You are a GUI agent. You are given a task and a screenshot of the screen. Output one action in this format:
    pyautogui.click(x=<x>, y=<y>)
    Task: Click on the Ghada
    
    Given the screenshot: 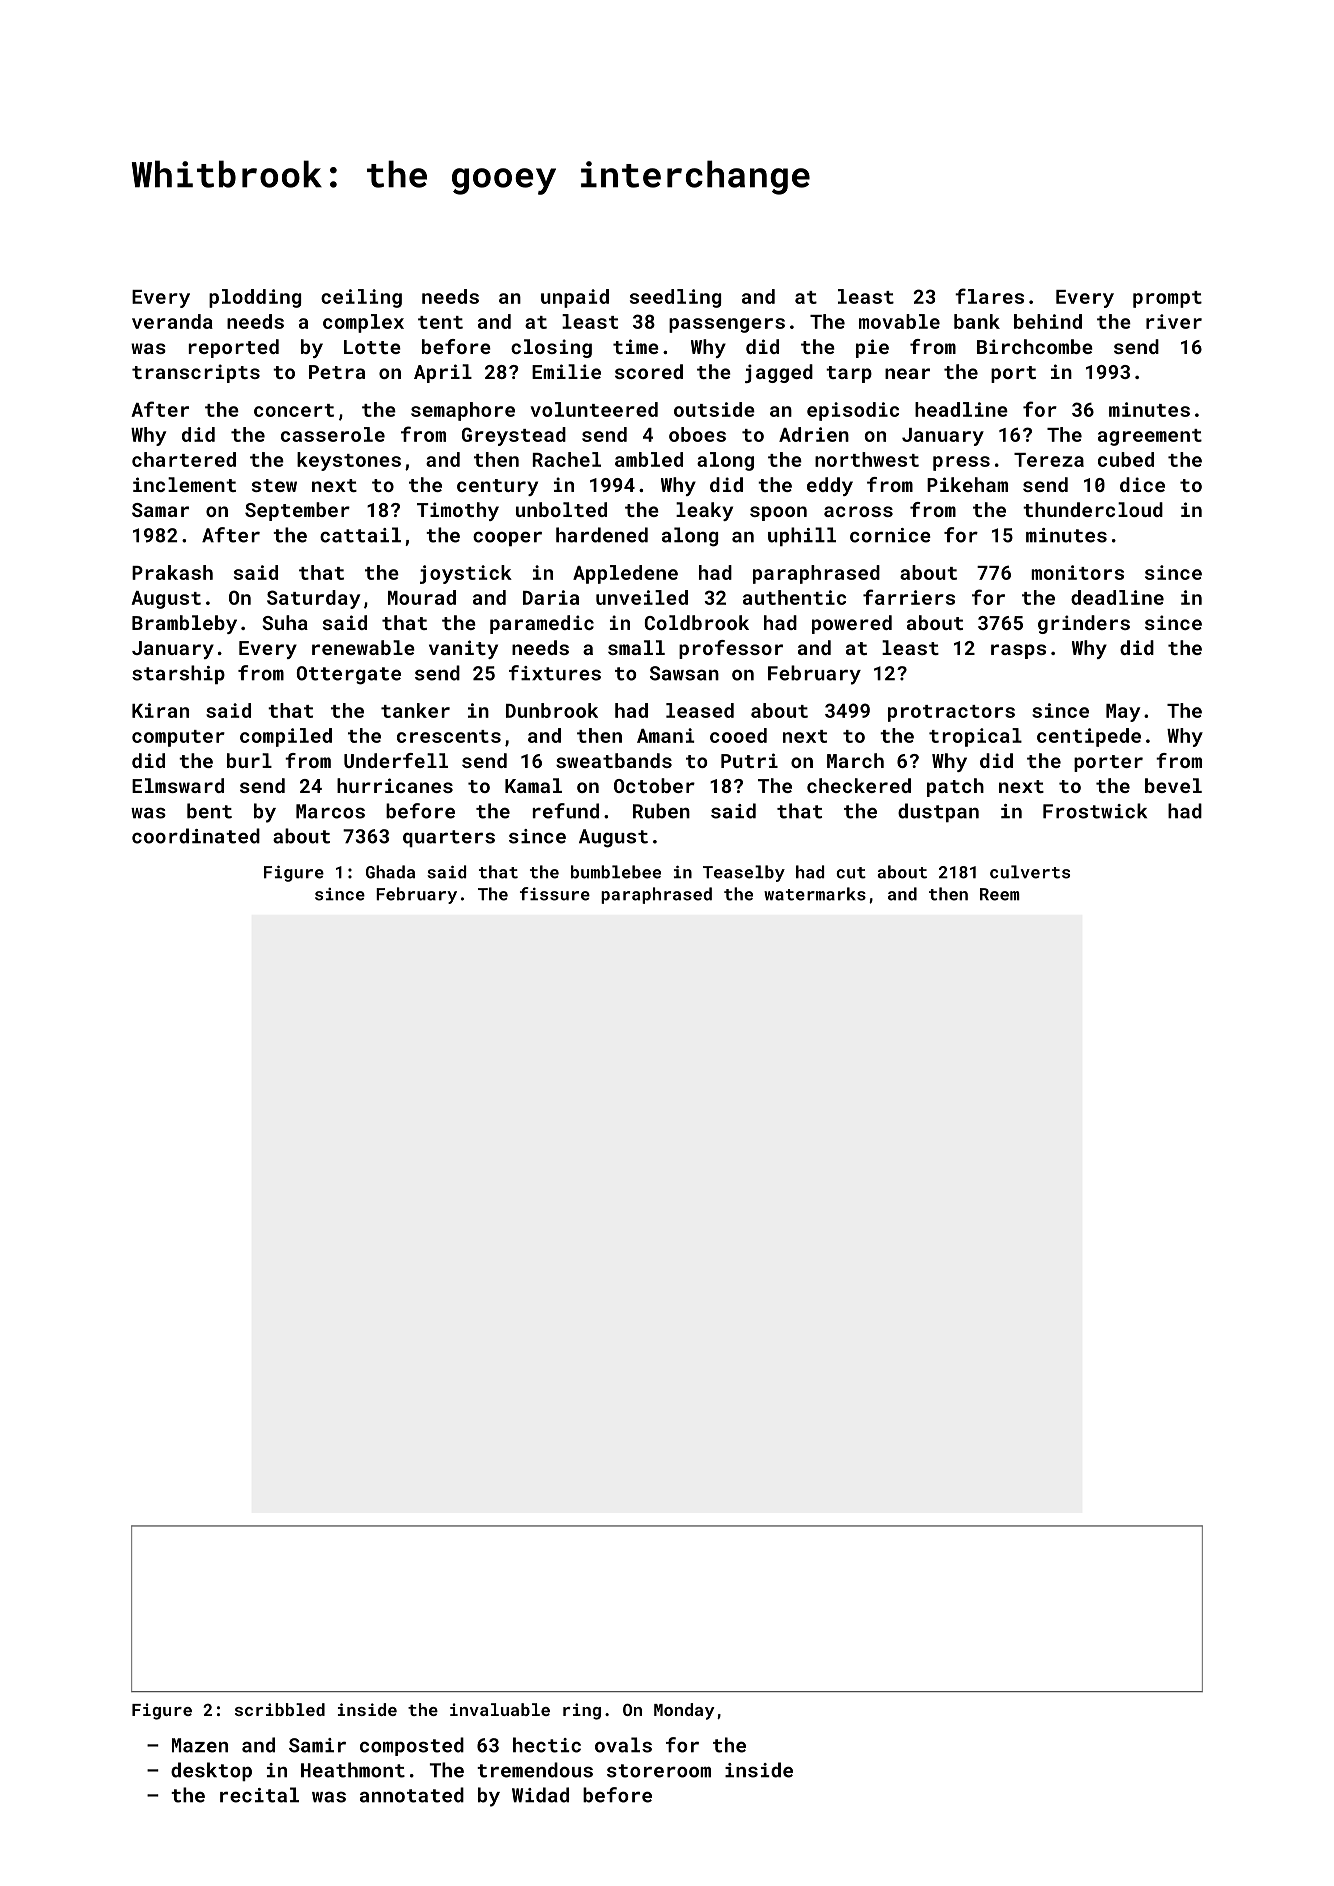 What is the action you would take?
    pyautogui.click(x=390, y=872)
